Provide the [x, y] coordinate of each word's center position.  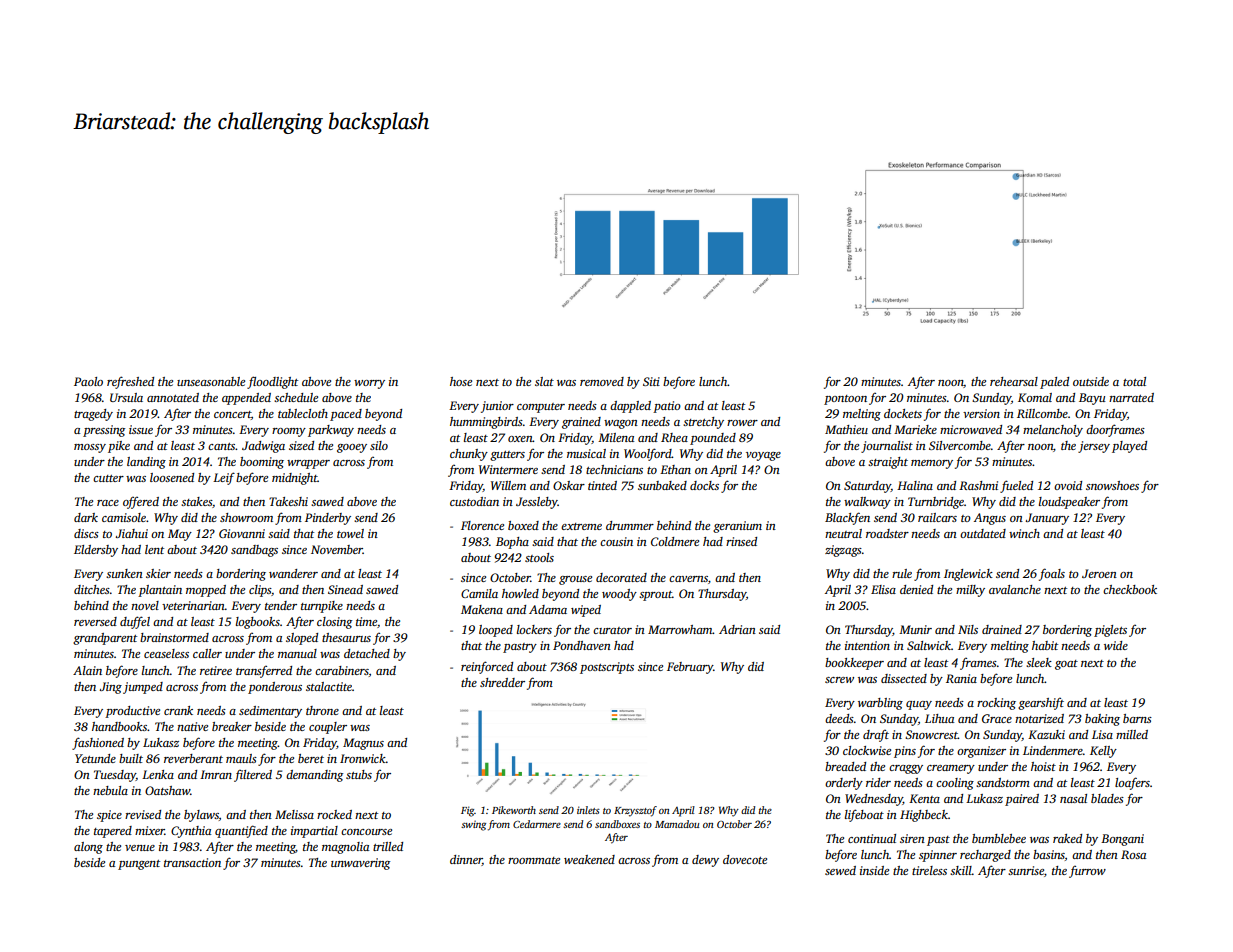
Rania [961, 678]
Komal [1035, 397]
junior [497, 407]
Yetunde [95, 758]
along [88, 848]
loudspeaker [1069, 503]
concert [232, 414]
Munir [915, 629]
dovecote [745, 859]
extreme [581, 526]
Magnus [363, 744]
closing [334, 623]
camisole [124, 517]
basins [1049, 854]
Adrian [737, 629]
